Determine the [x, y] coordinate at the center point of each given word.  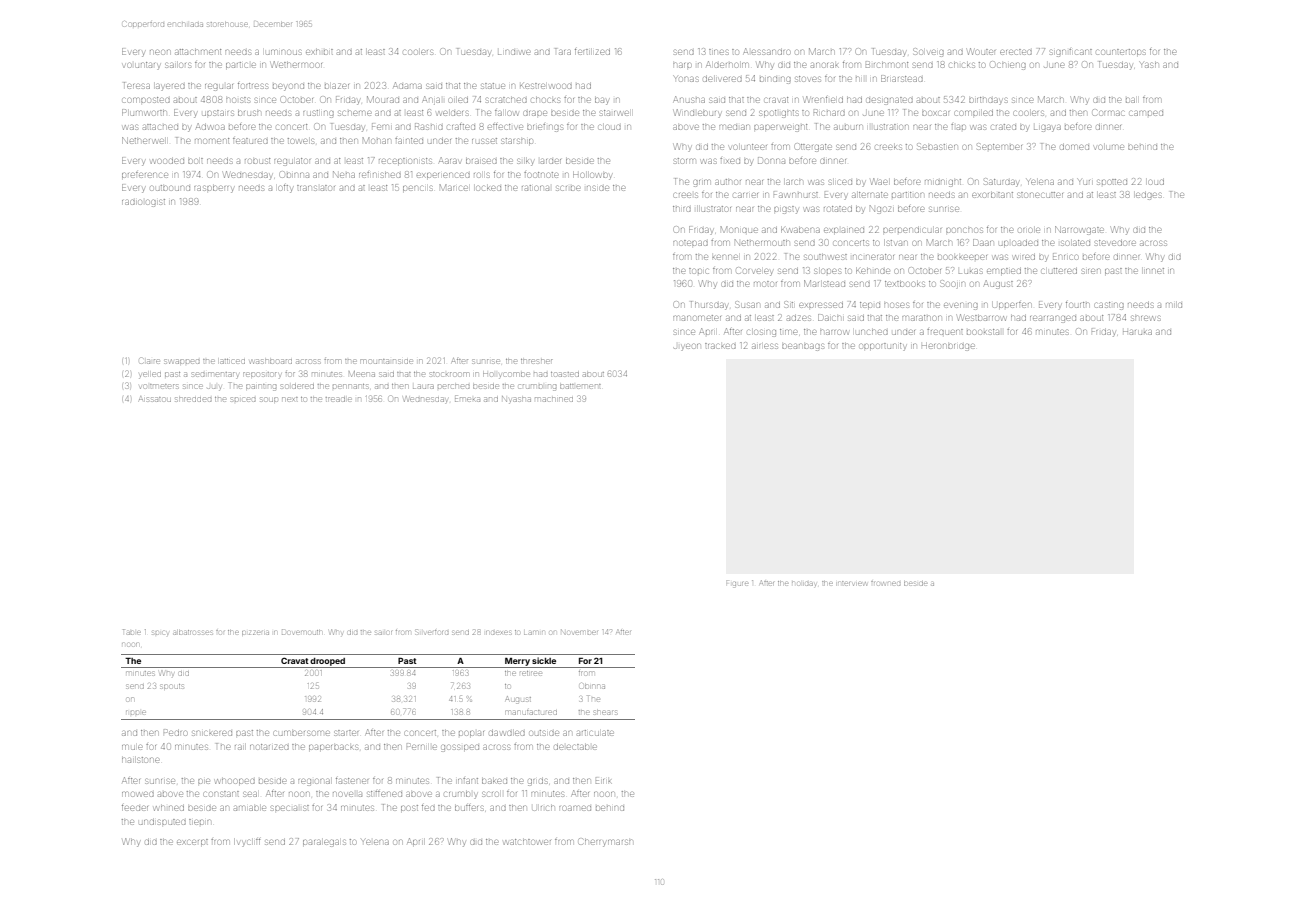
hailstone [140, 760]
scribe [568, 188]
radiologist [143, 203]
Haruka [1137, 332]
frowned [885, 583]
